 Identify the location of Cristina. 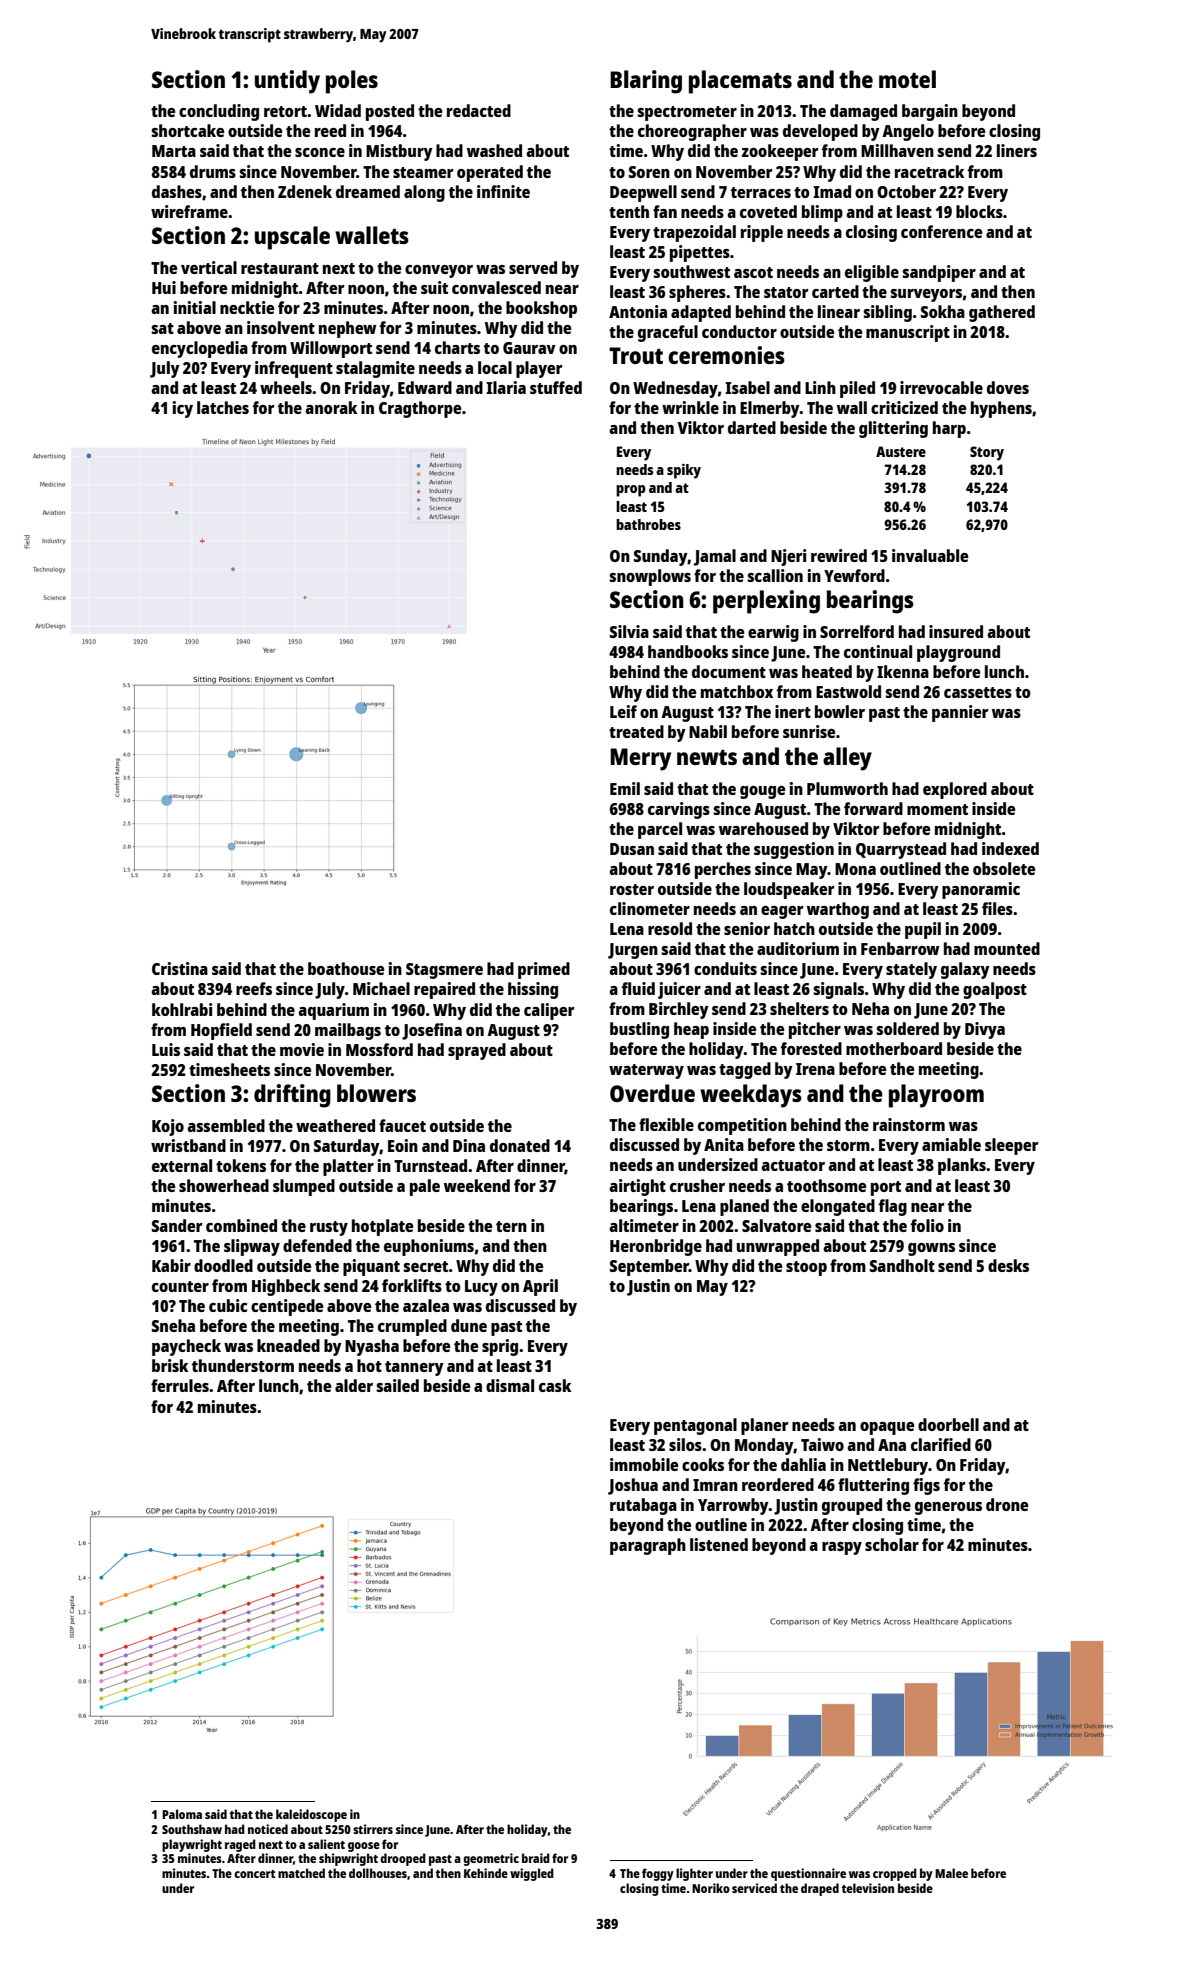
(180, 968).
